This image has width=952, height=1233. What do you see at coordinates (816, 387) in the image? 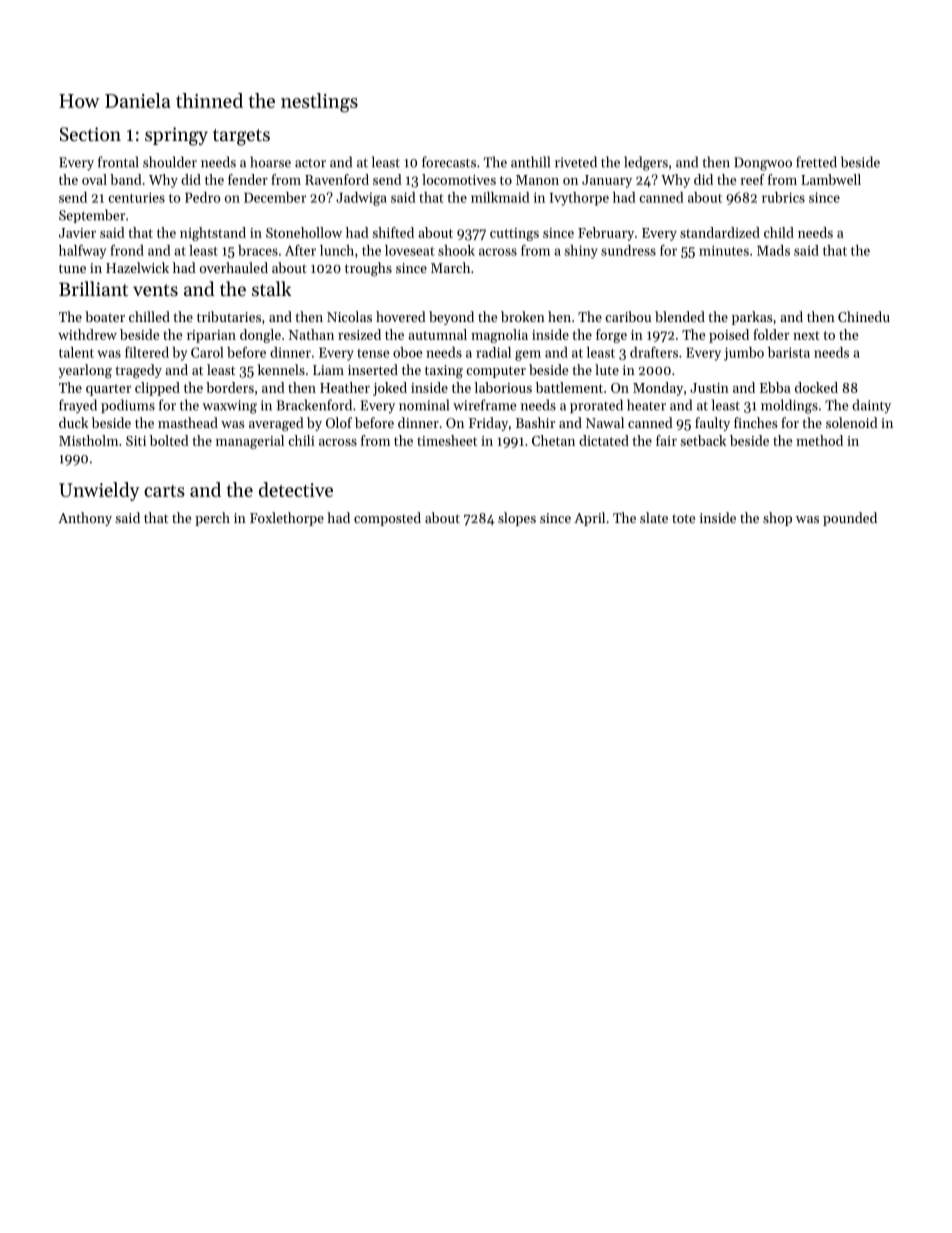
I see `docked` at bounding box center [816, 387].
